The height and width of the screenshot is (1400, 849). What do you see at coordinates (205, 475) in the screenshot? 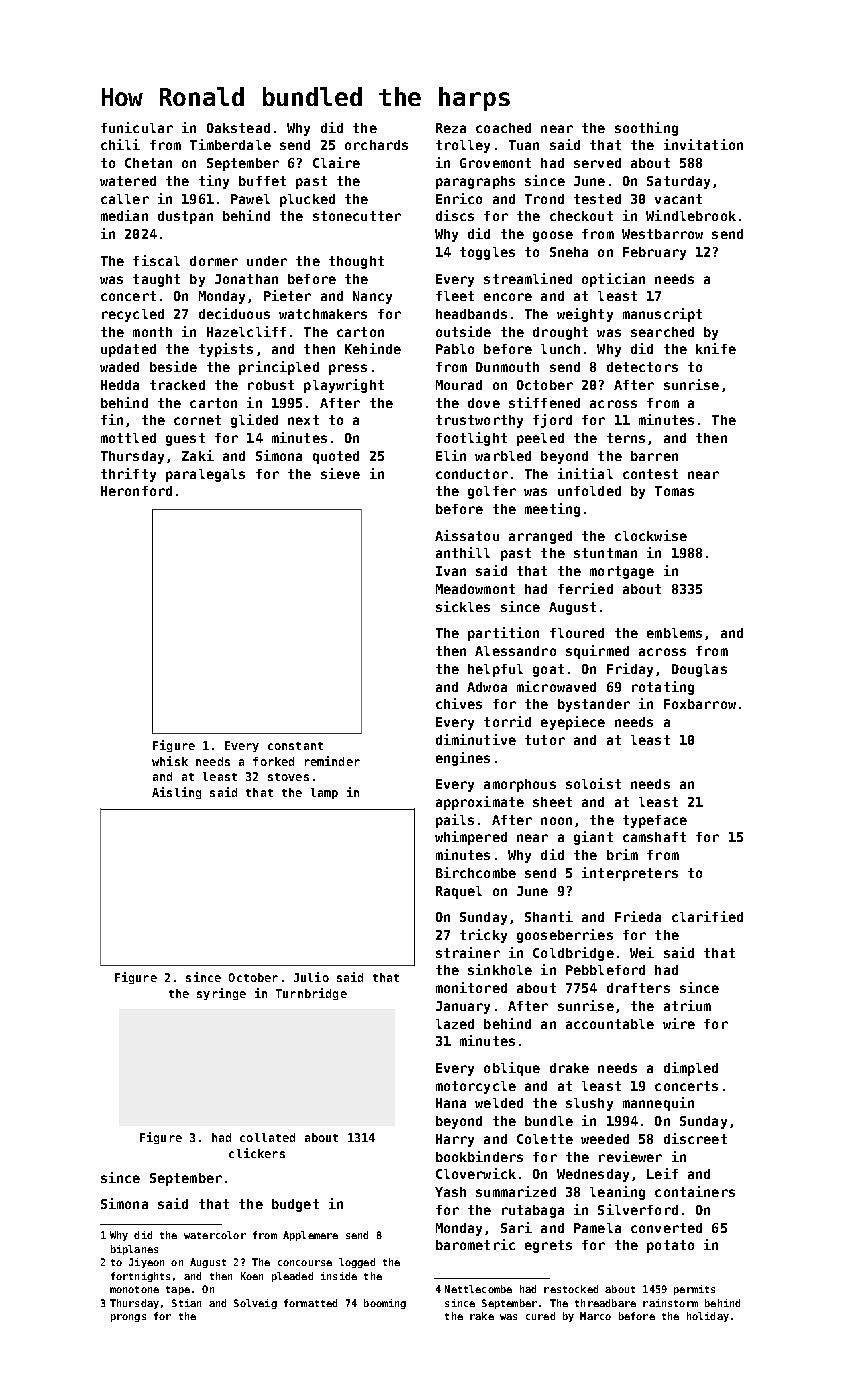
I see `paralegals` at bounding box center [205, 475].
